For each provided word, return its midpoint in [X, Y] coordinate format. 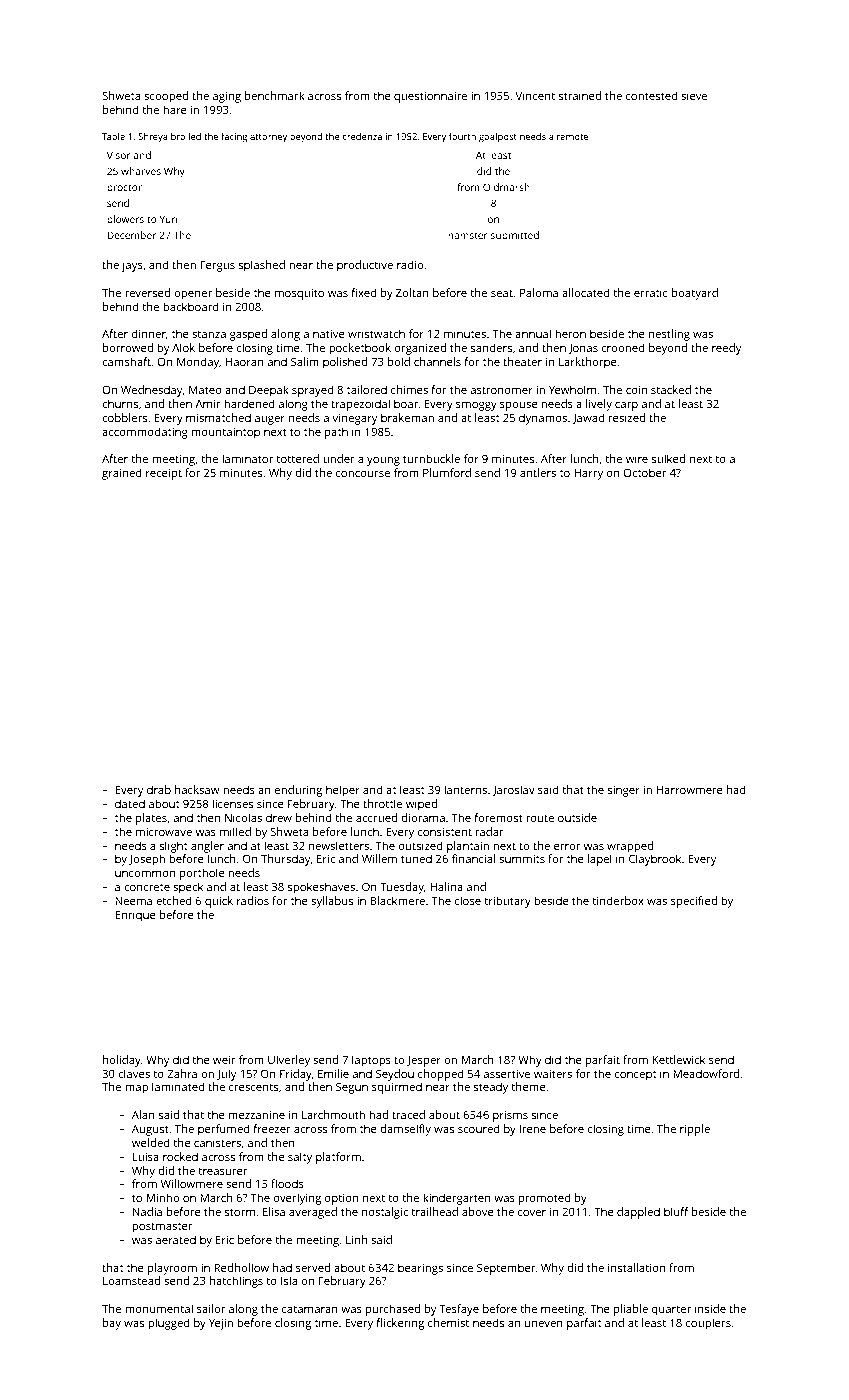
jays [132, 266]
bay [112, 1324]
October [644, 472]
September [506, 1269]
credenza [362, 136]
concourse [363, 474]
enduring [298, 791]
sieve [694, 96]
